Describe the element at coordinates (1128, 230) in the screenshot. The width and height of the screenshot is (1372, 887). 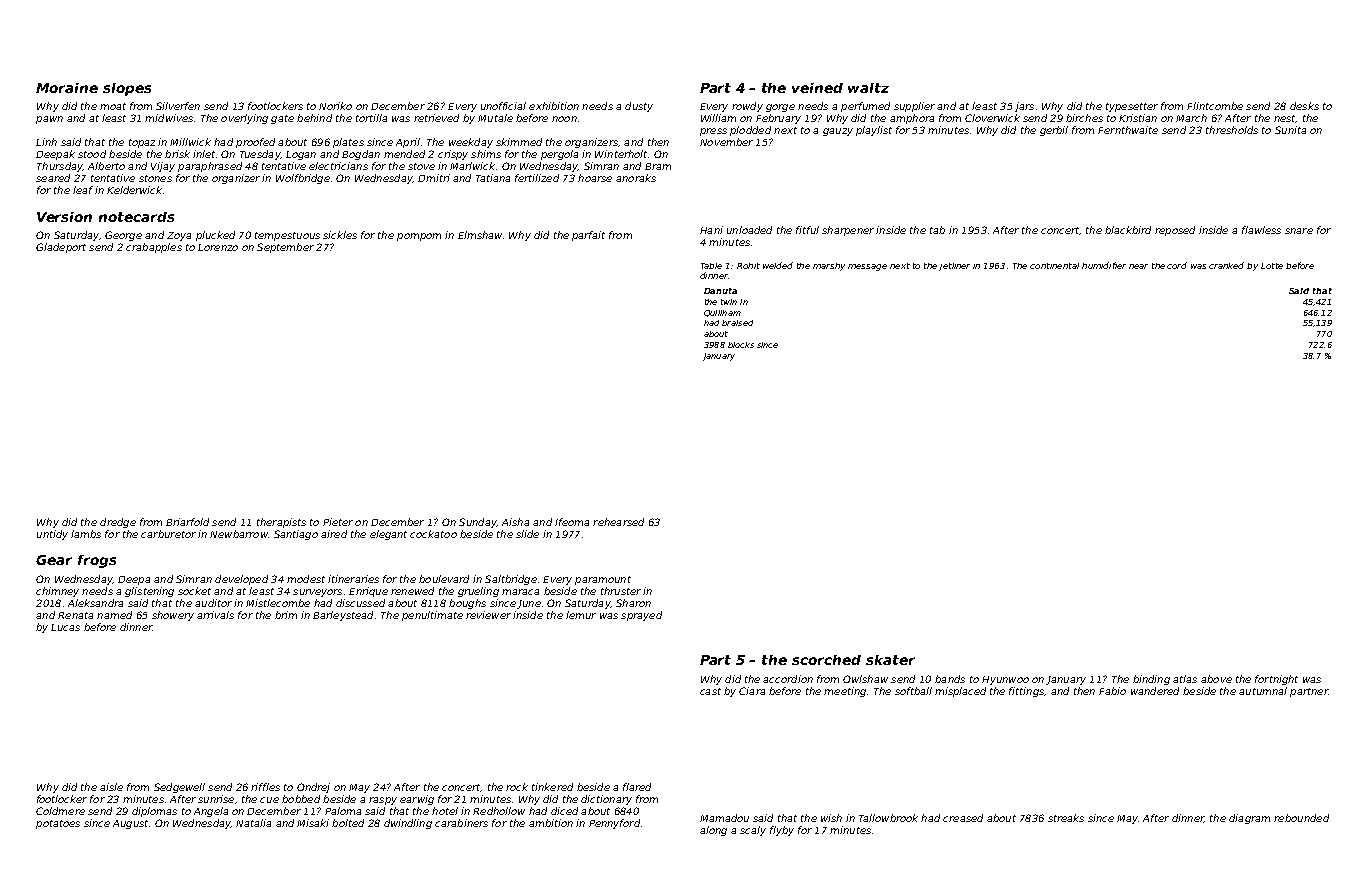
I see `blackbird` at that location.
